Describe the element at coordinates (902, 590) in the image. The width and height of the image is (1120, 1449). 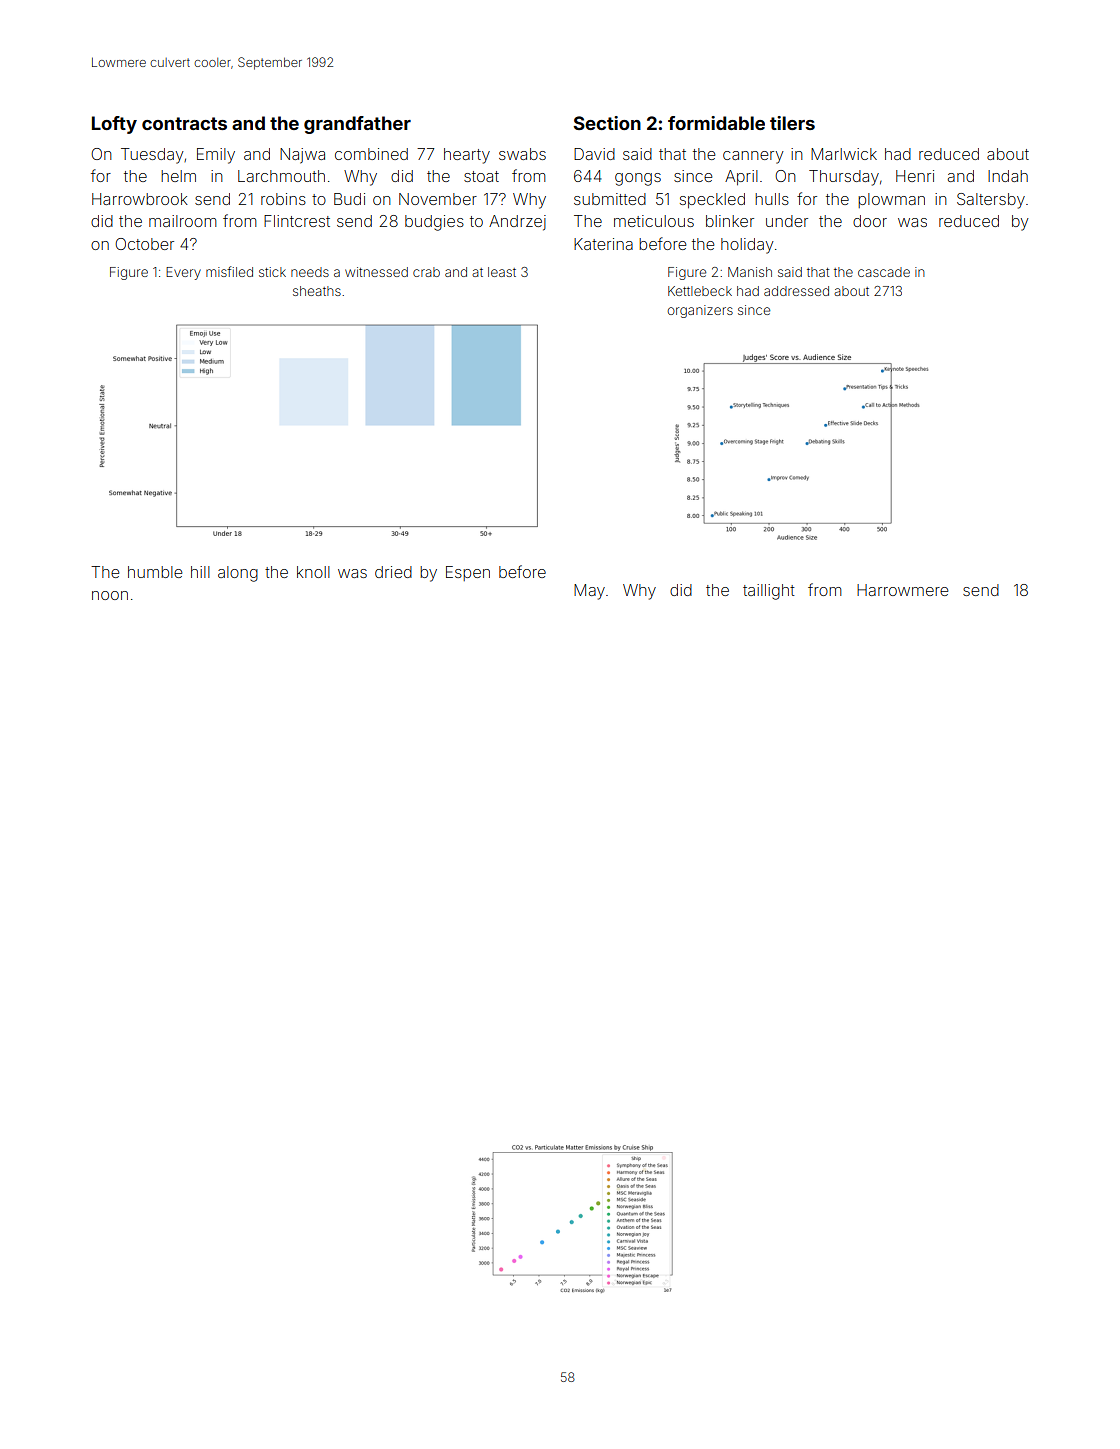
I see `Harrowmere` at that location.
